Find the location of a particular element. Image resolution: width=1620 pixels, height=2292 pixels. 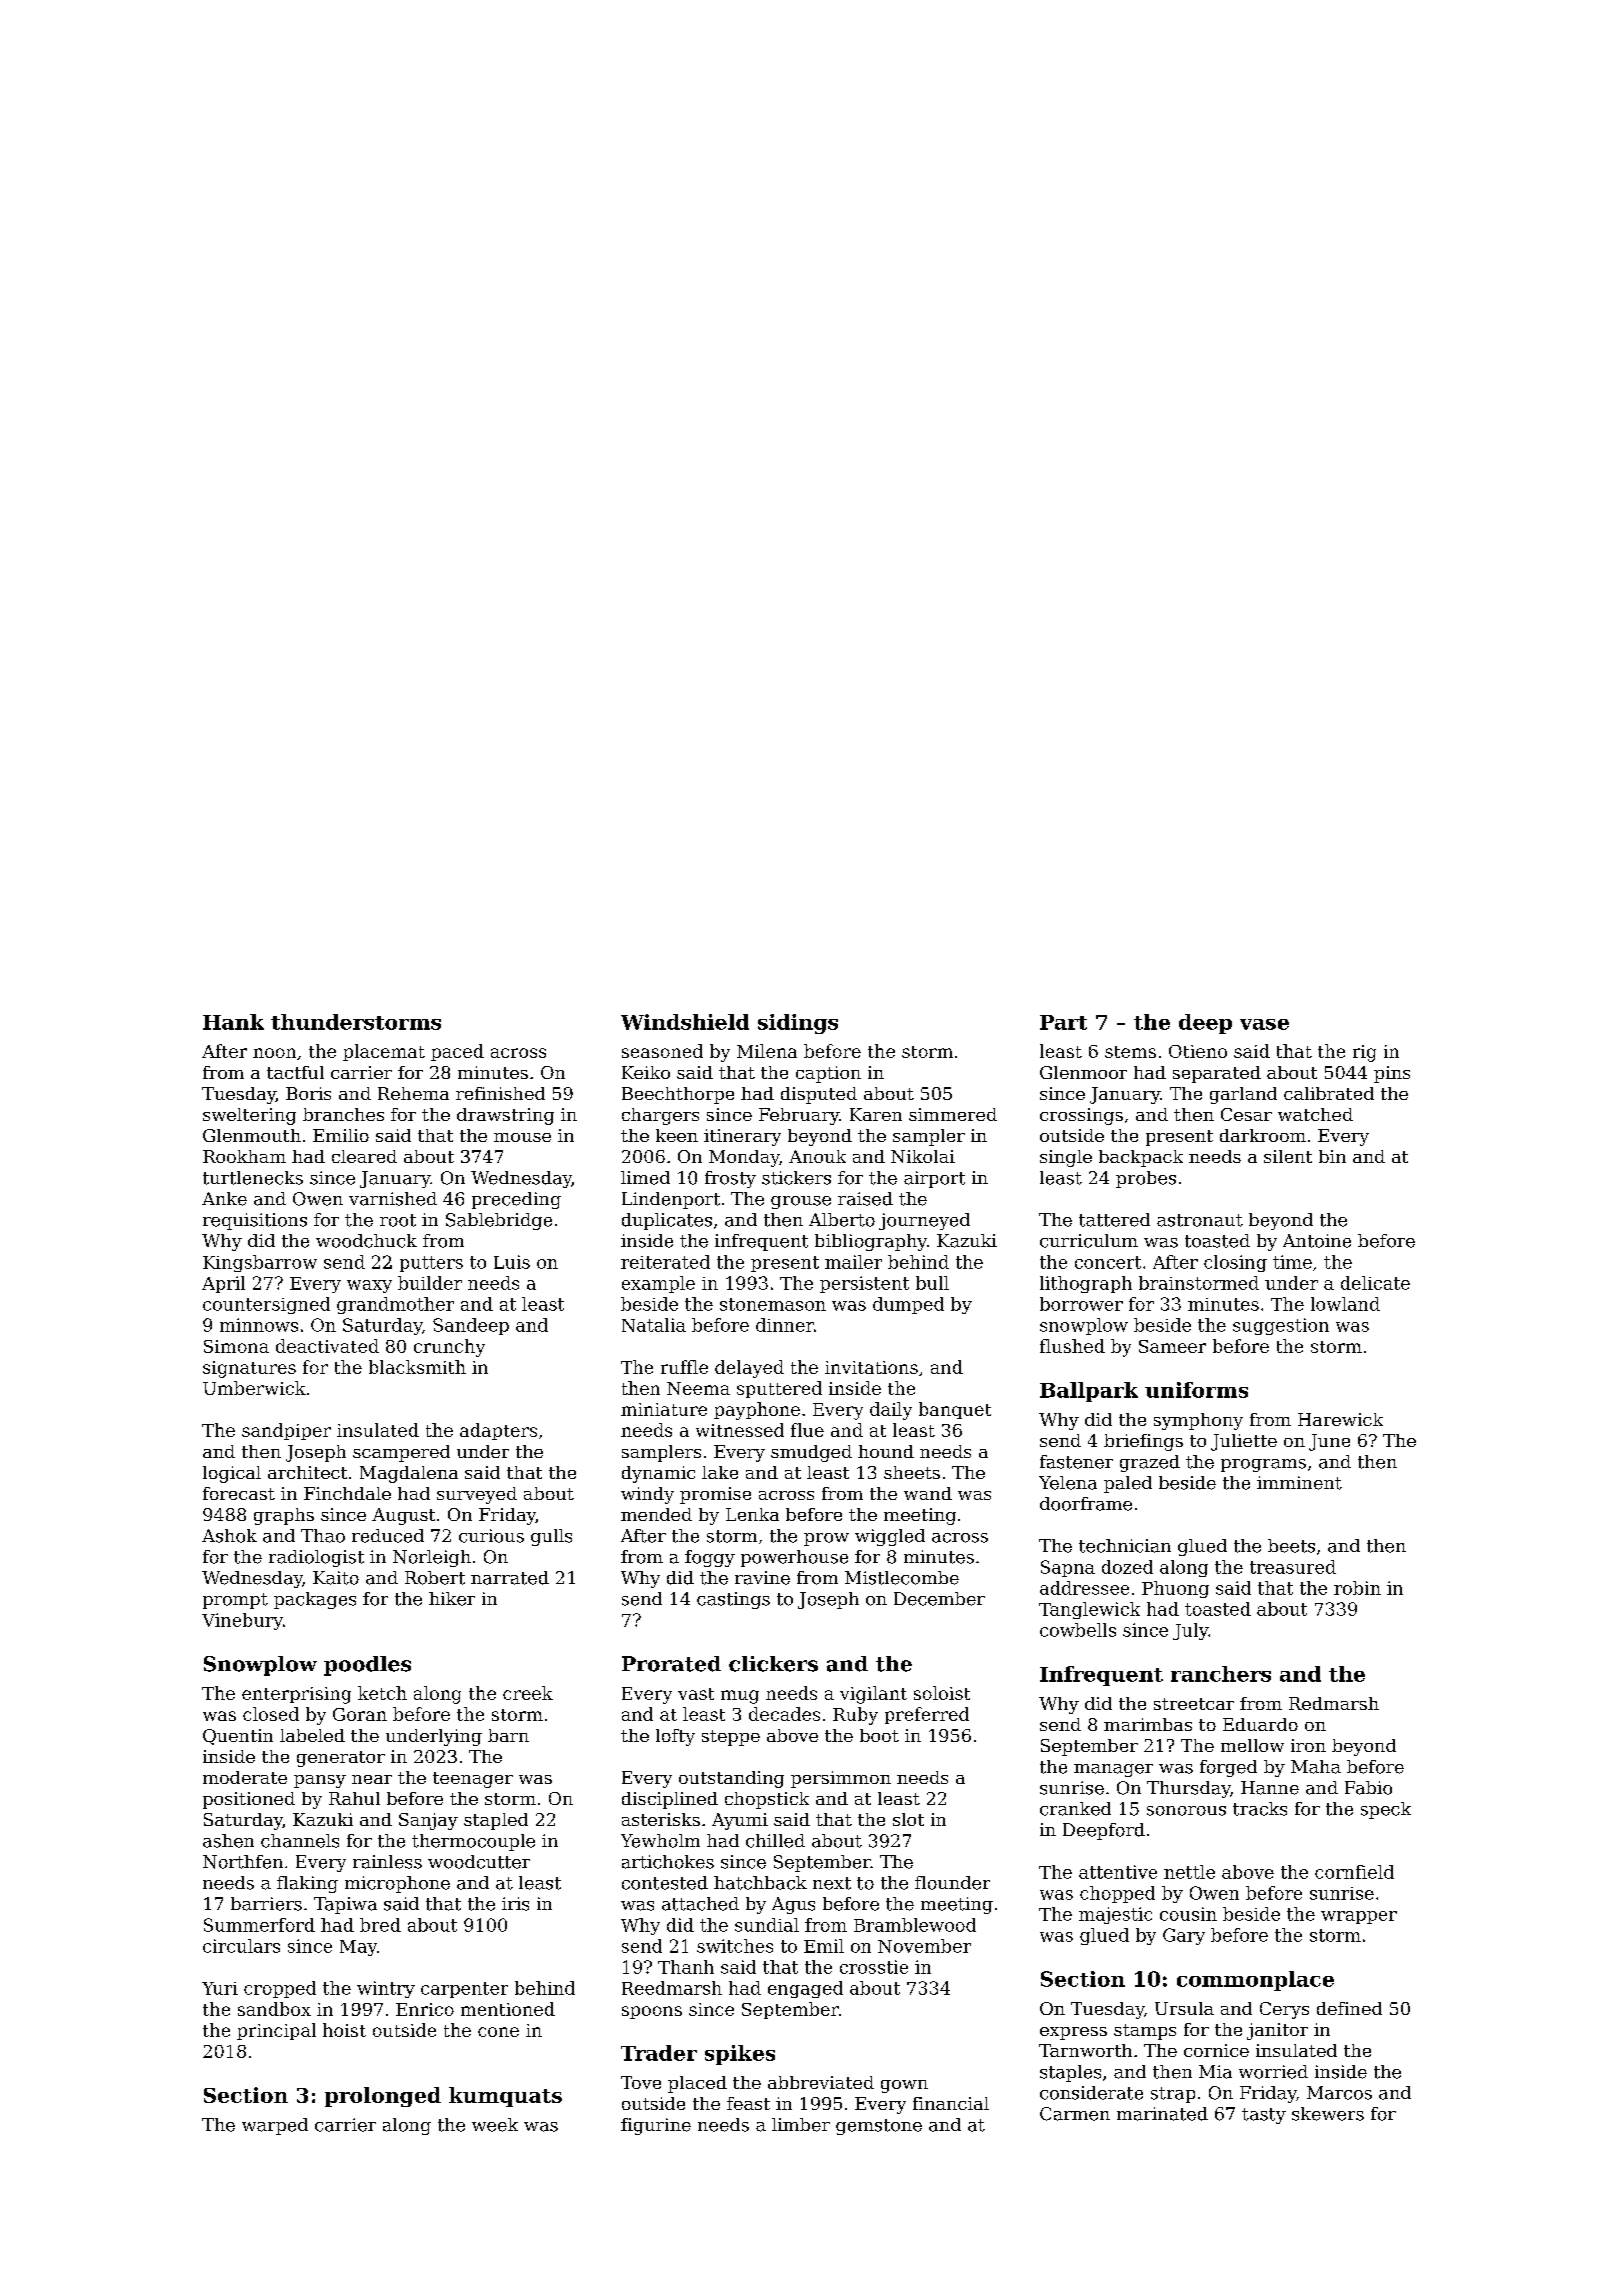

invitations is located at coordinates (871, 1367).
